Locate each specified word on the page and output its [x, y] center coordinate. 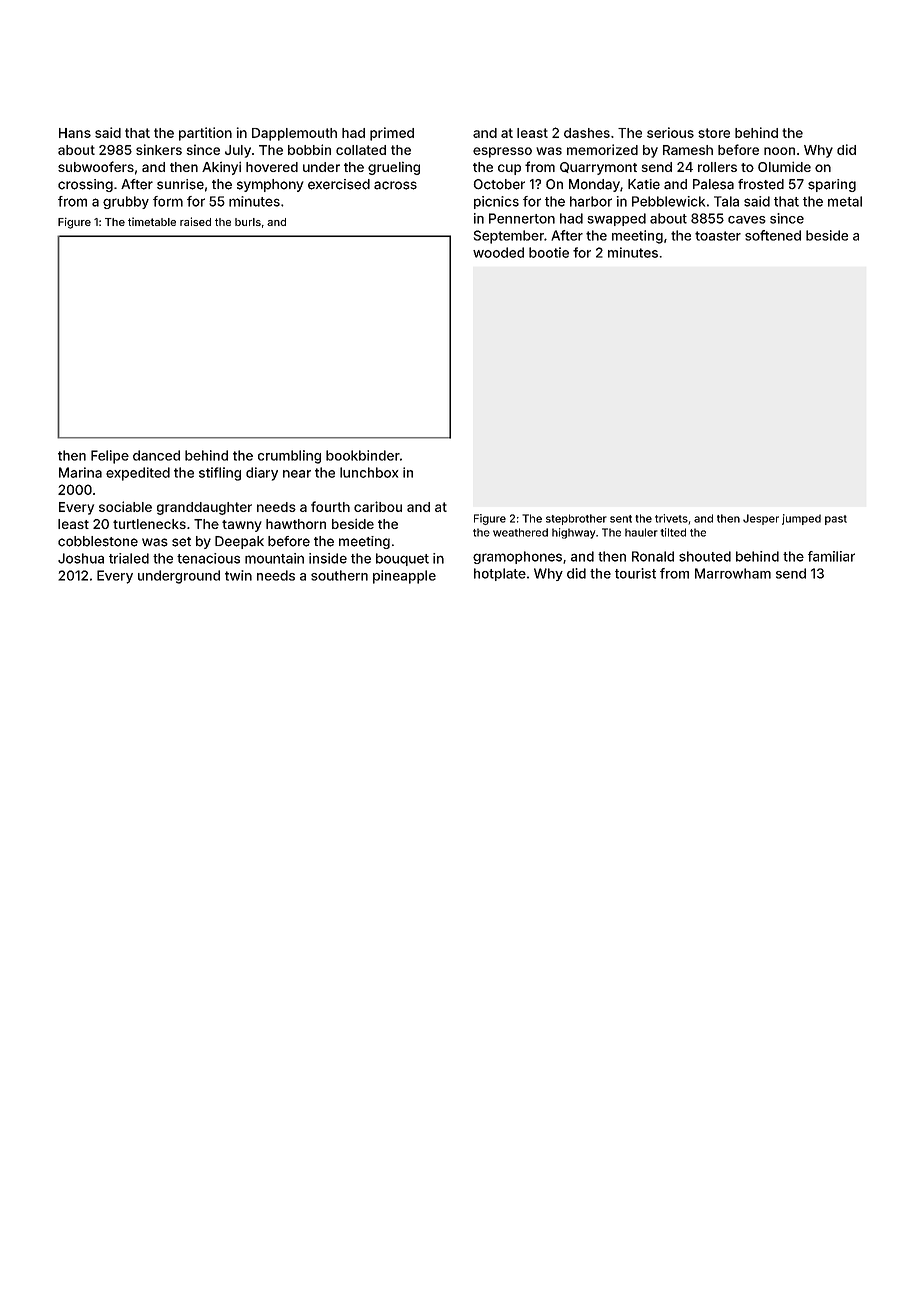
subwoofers [96, 166]
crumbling [289, 457]
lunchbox [369, 472]
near [297, 474]
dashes [587, 133]
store [714, 133]
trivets [671, 518]
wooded [498, 252]
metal [845, 201]
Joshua [81, 558]
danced [156, 455]
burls [248, 222]
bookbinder [363, 455]
